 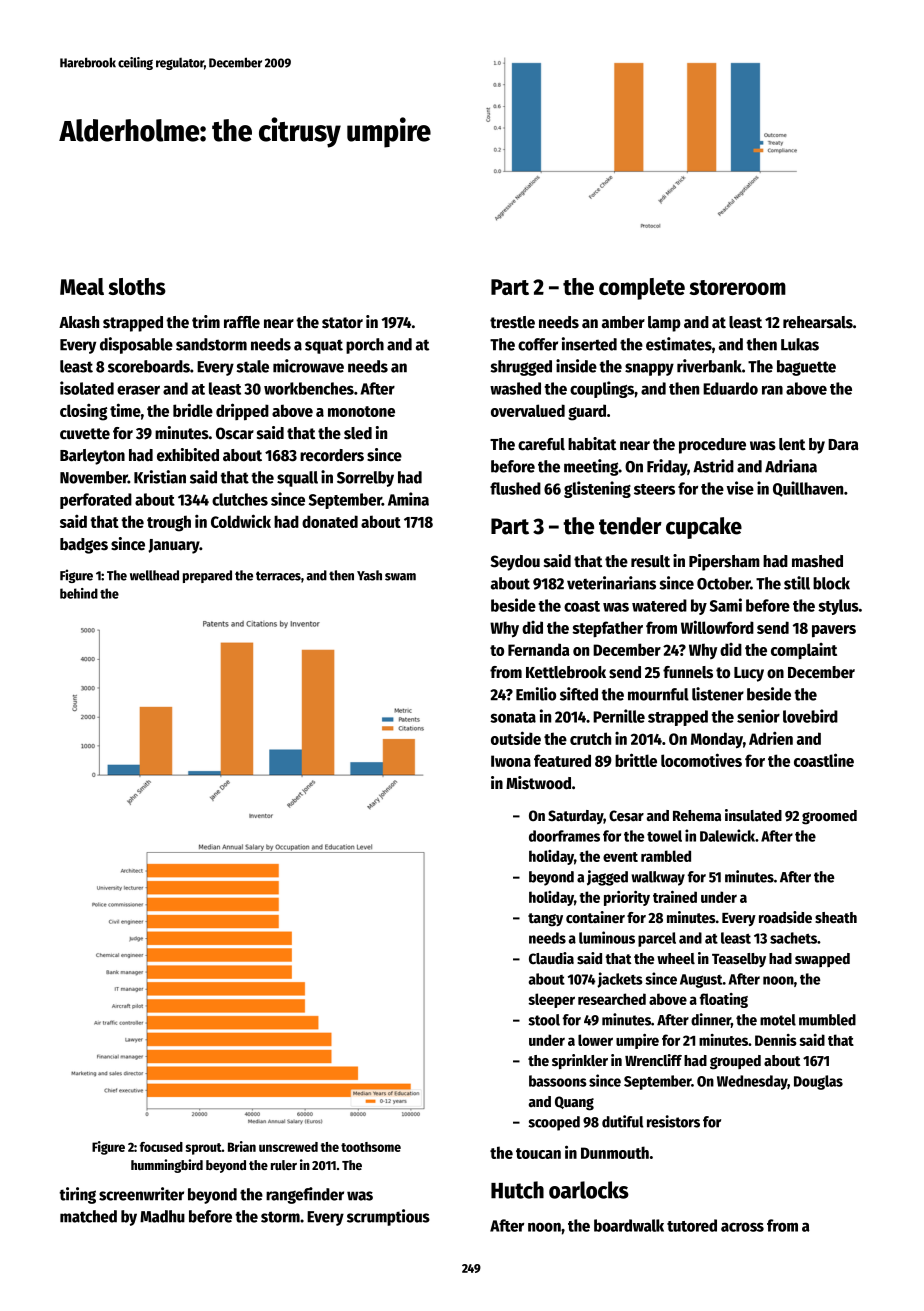 What do you see at coordinates (538, 783) in the image?
I see `Mistwood` at bounding box center [538, 783].
